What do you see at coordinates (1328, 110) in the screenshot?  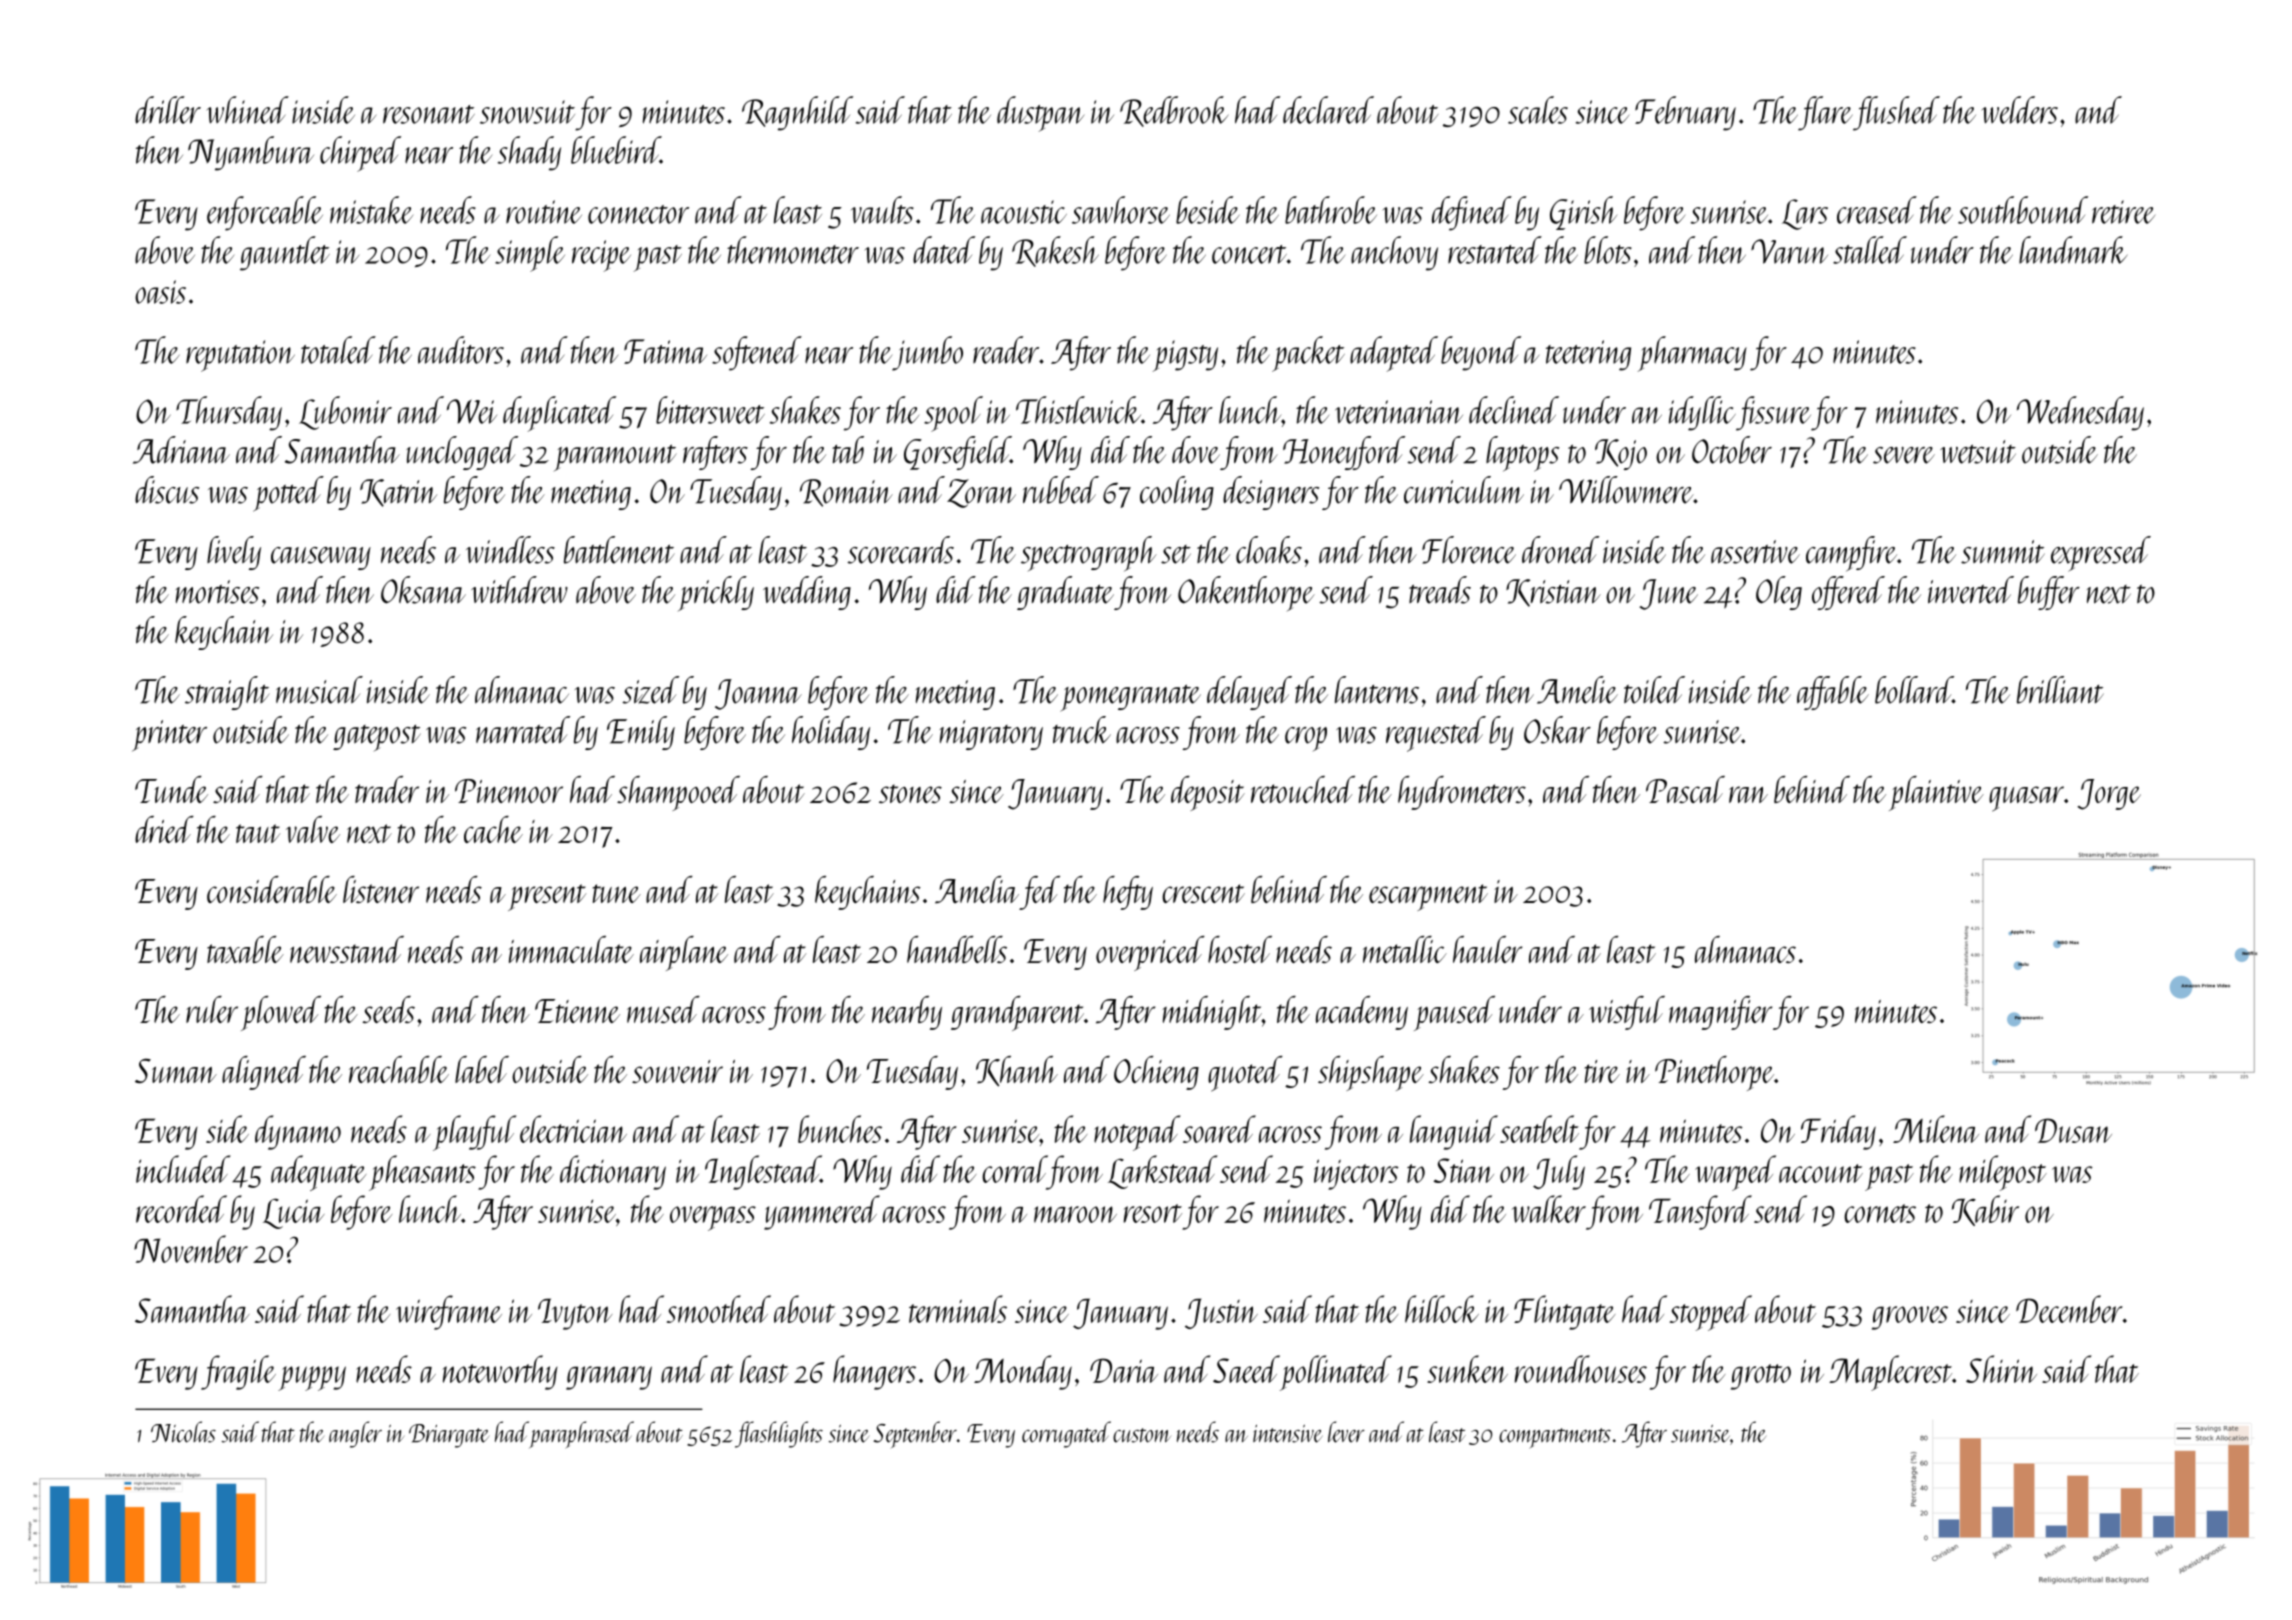 I see `declared` at bounding box center [1328, 110].
